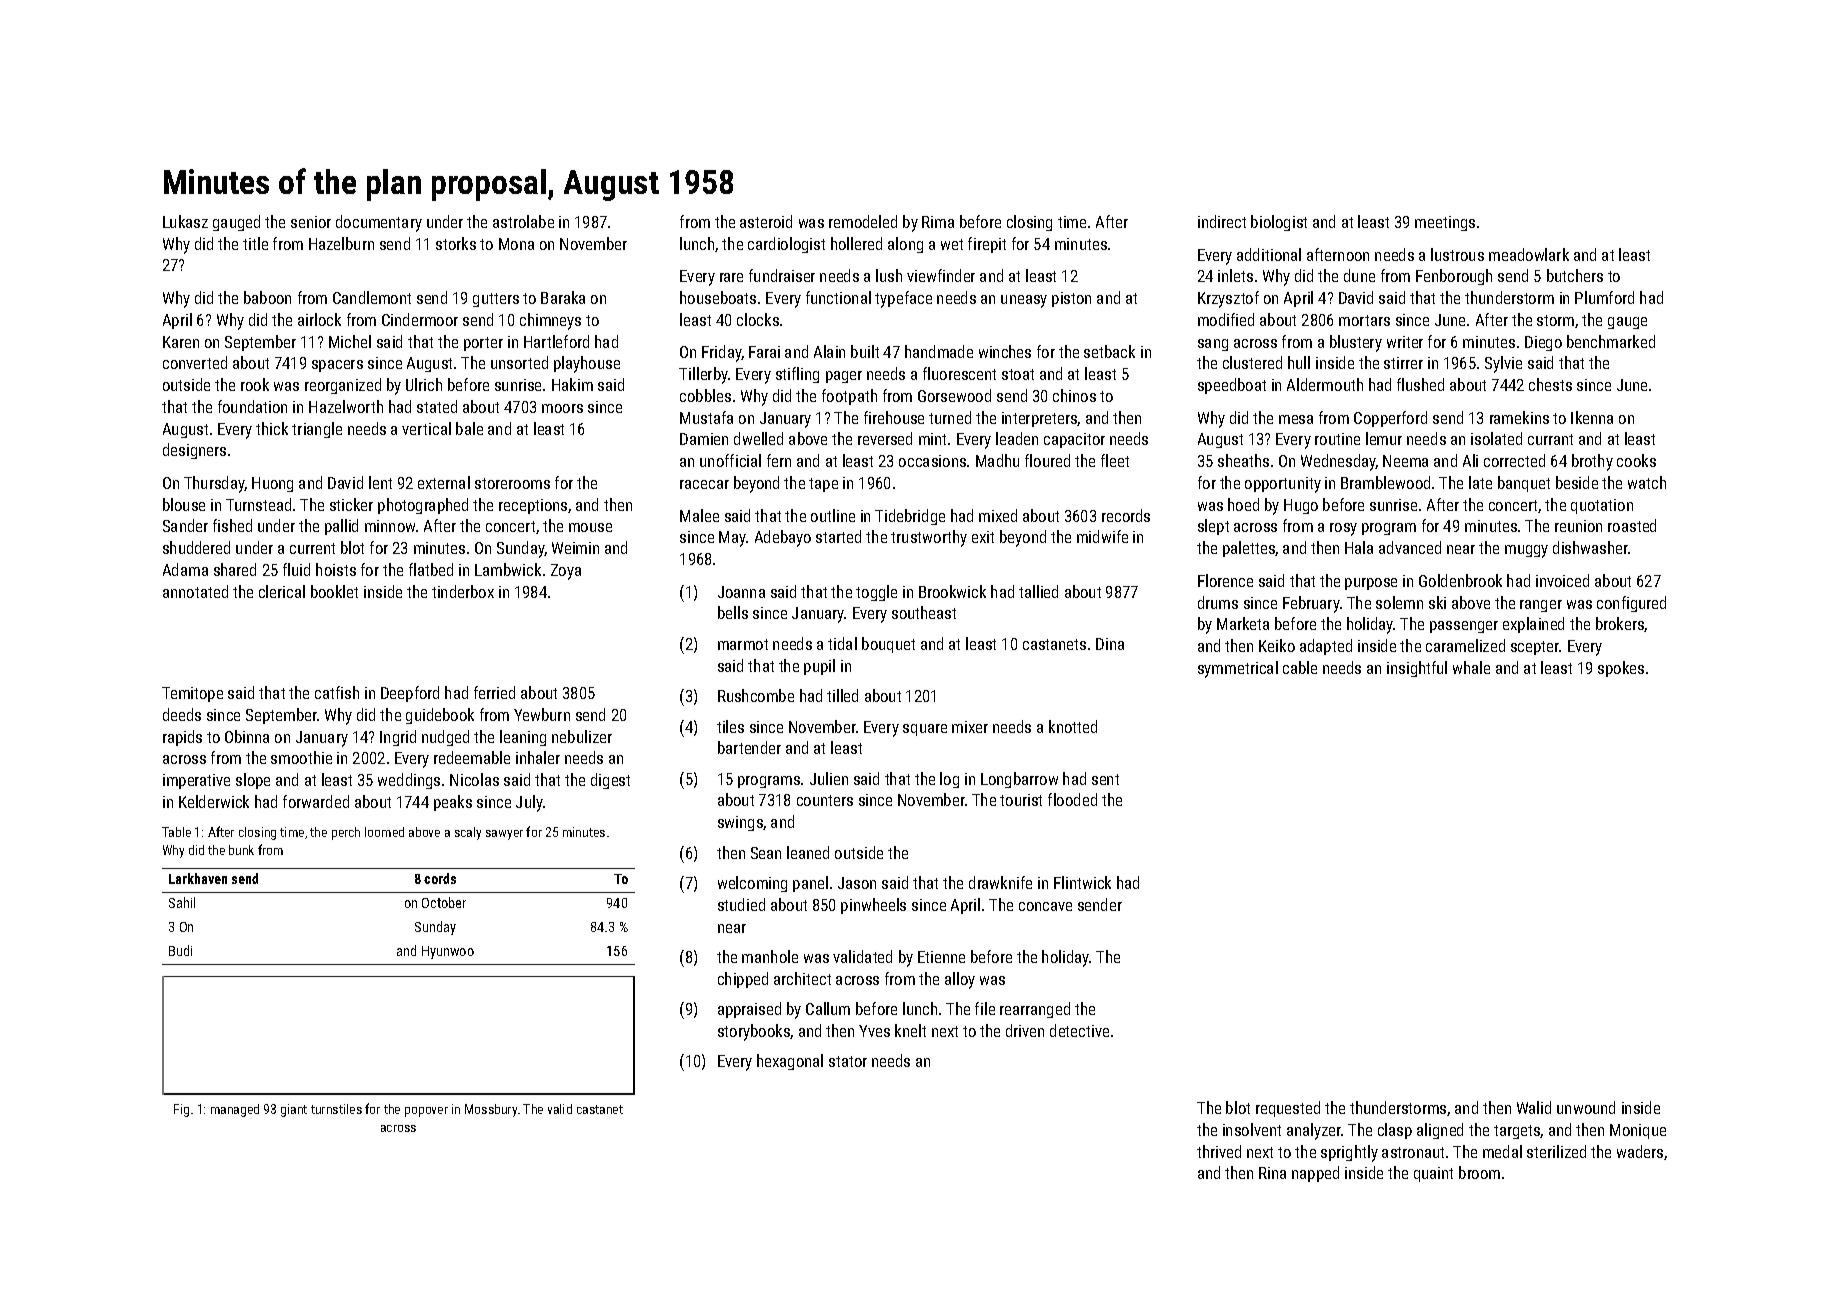  I want to click on asteroid, so click(766, 221).
